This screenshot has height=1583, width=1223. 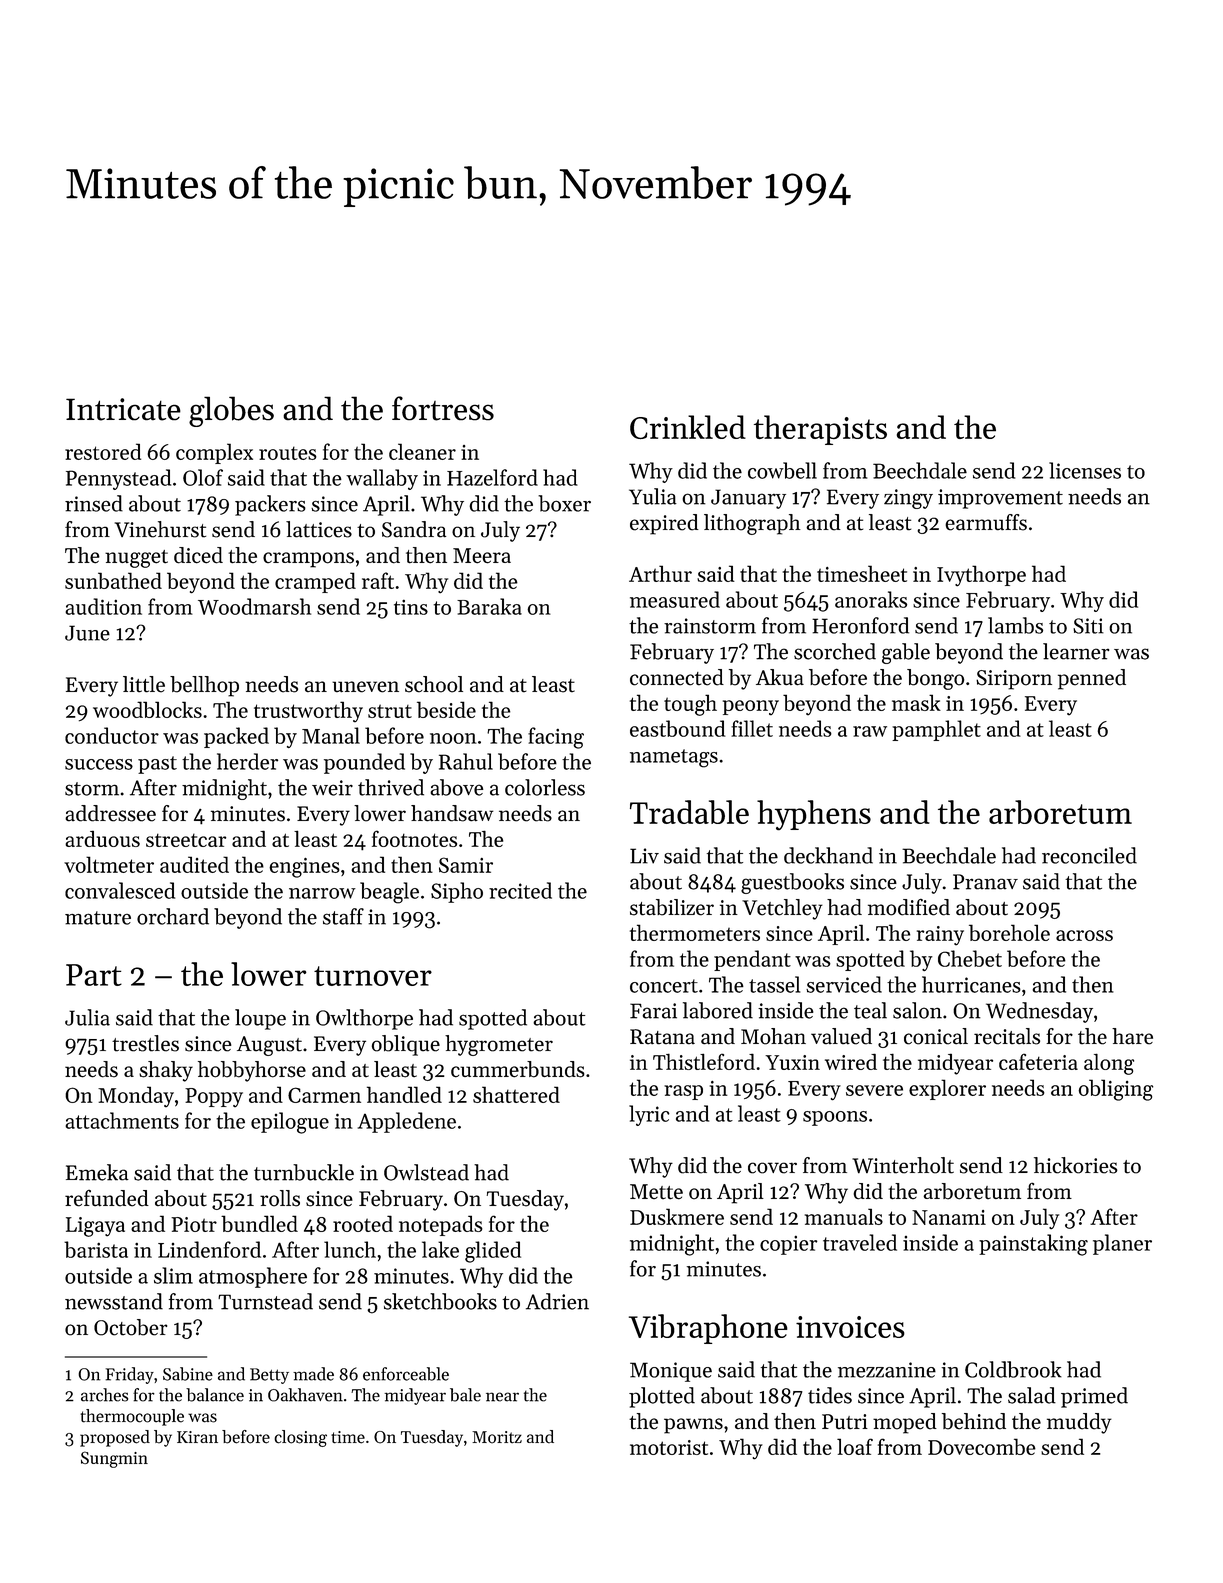 I want to click on arches, so click(x=104, y=1395).
